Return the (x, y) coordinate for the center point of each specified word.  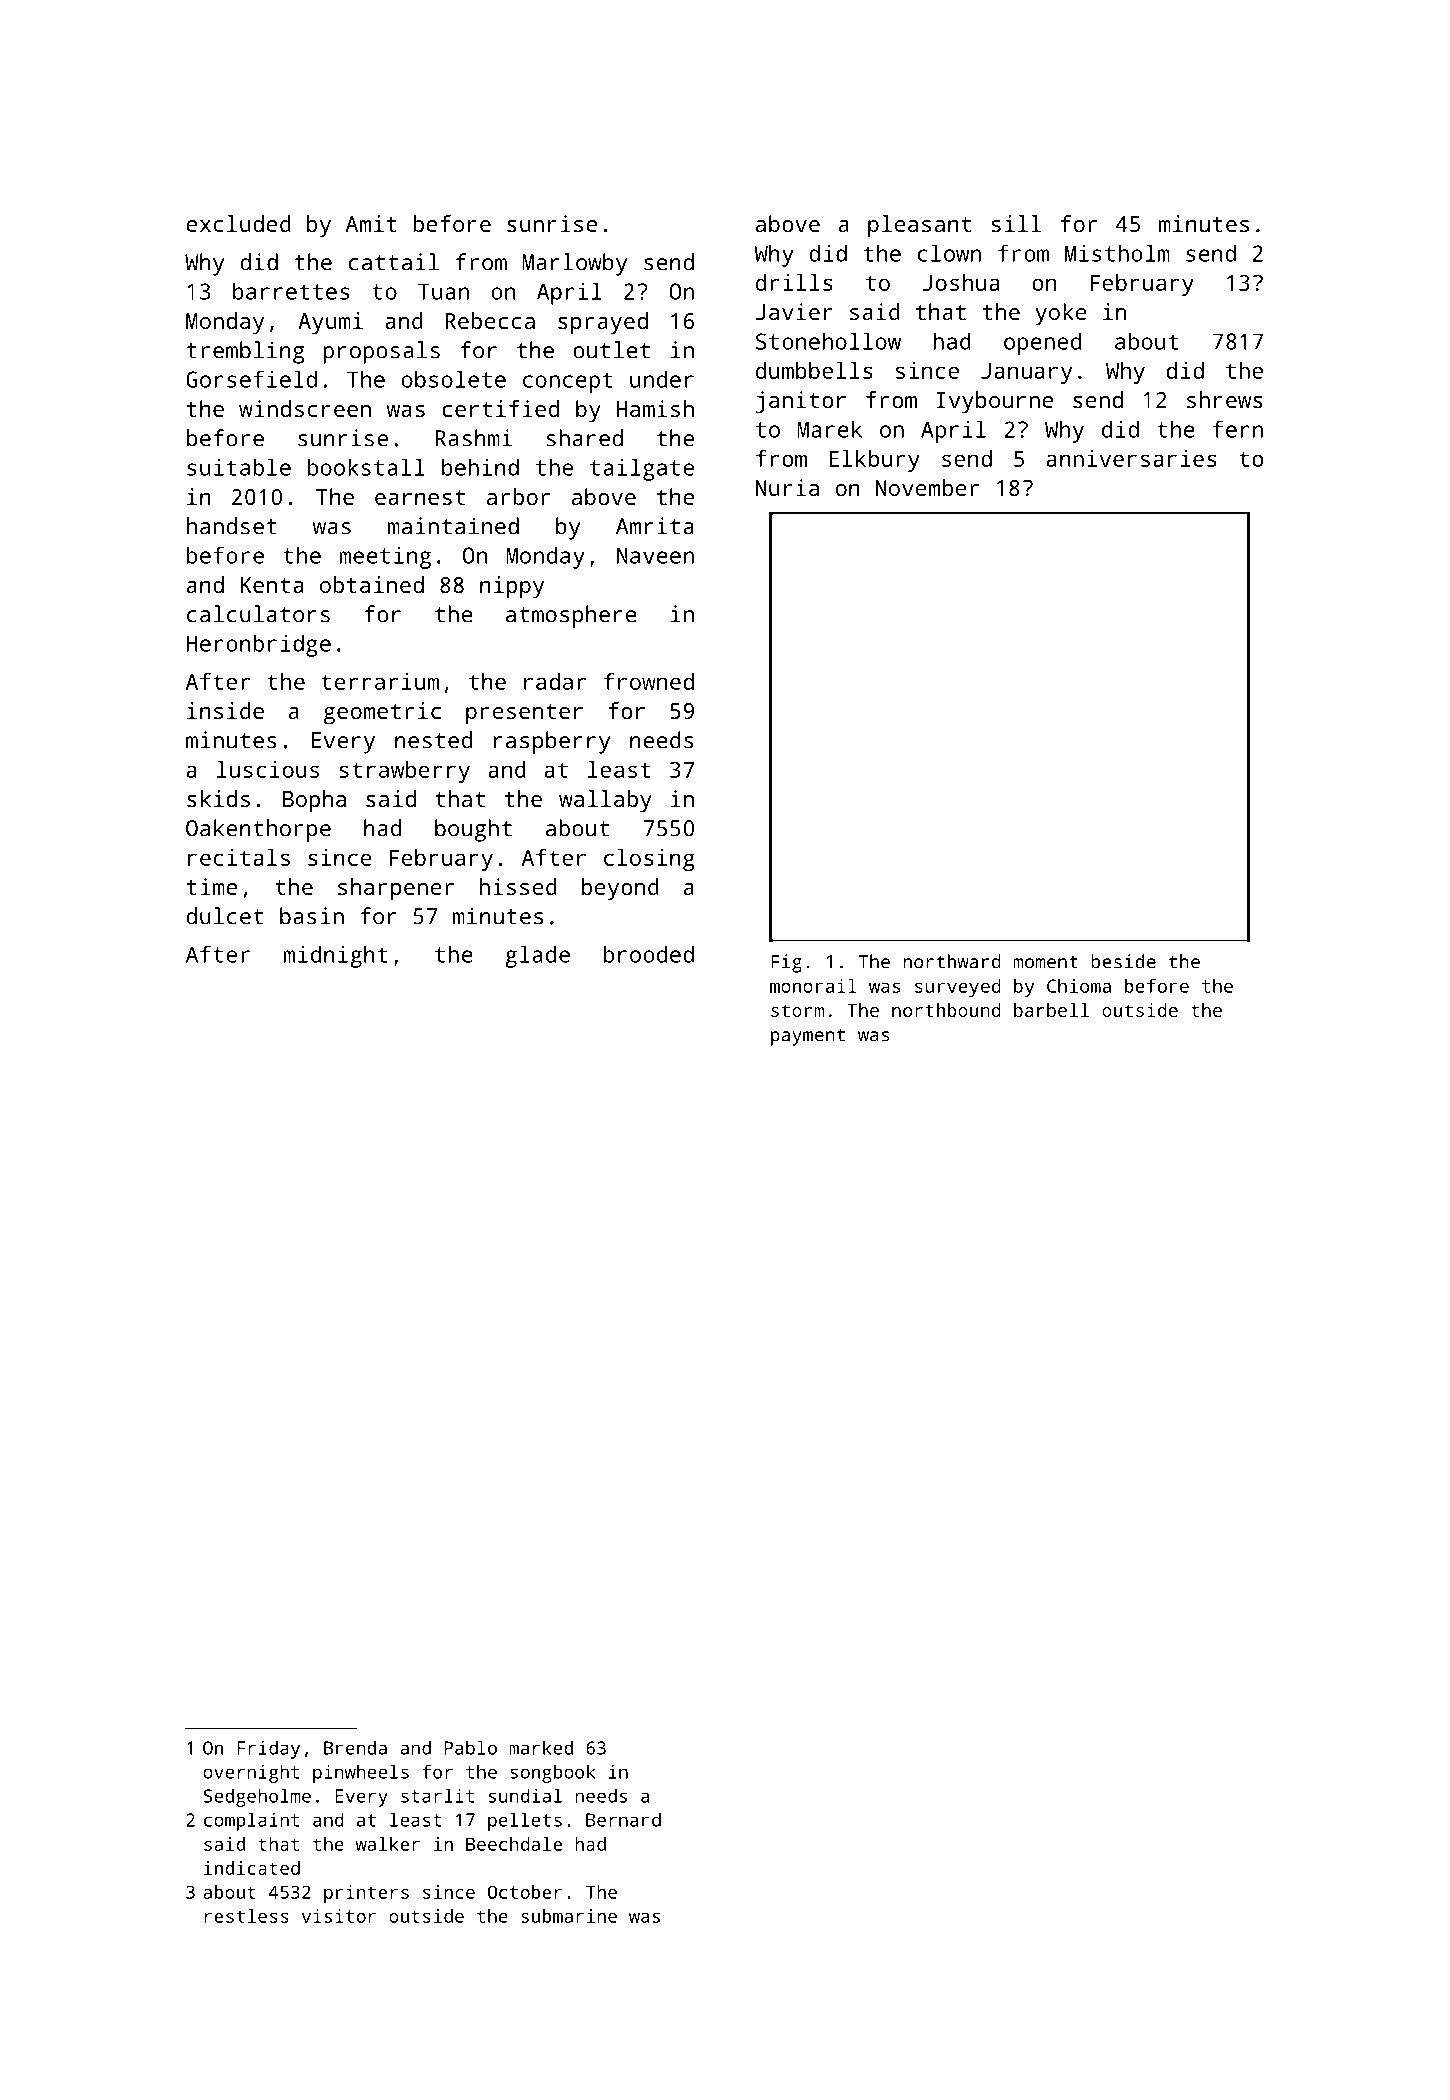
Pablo (471, 1747)
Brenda (355, 1747)
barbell (1051, 1010)
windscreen (305, 408)
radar (555, 681)
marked (541, 1747)
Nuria (787, 487)
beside (1123, 961)
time (212, 886)
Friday (268, 1749)
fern (1238, 429)
